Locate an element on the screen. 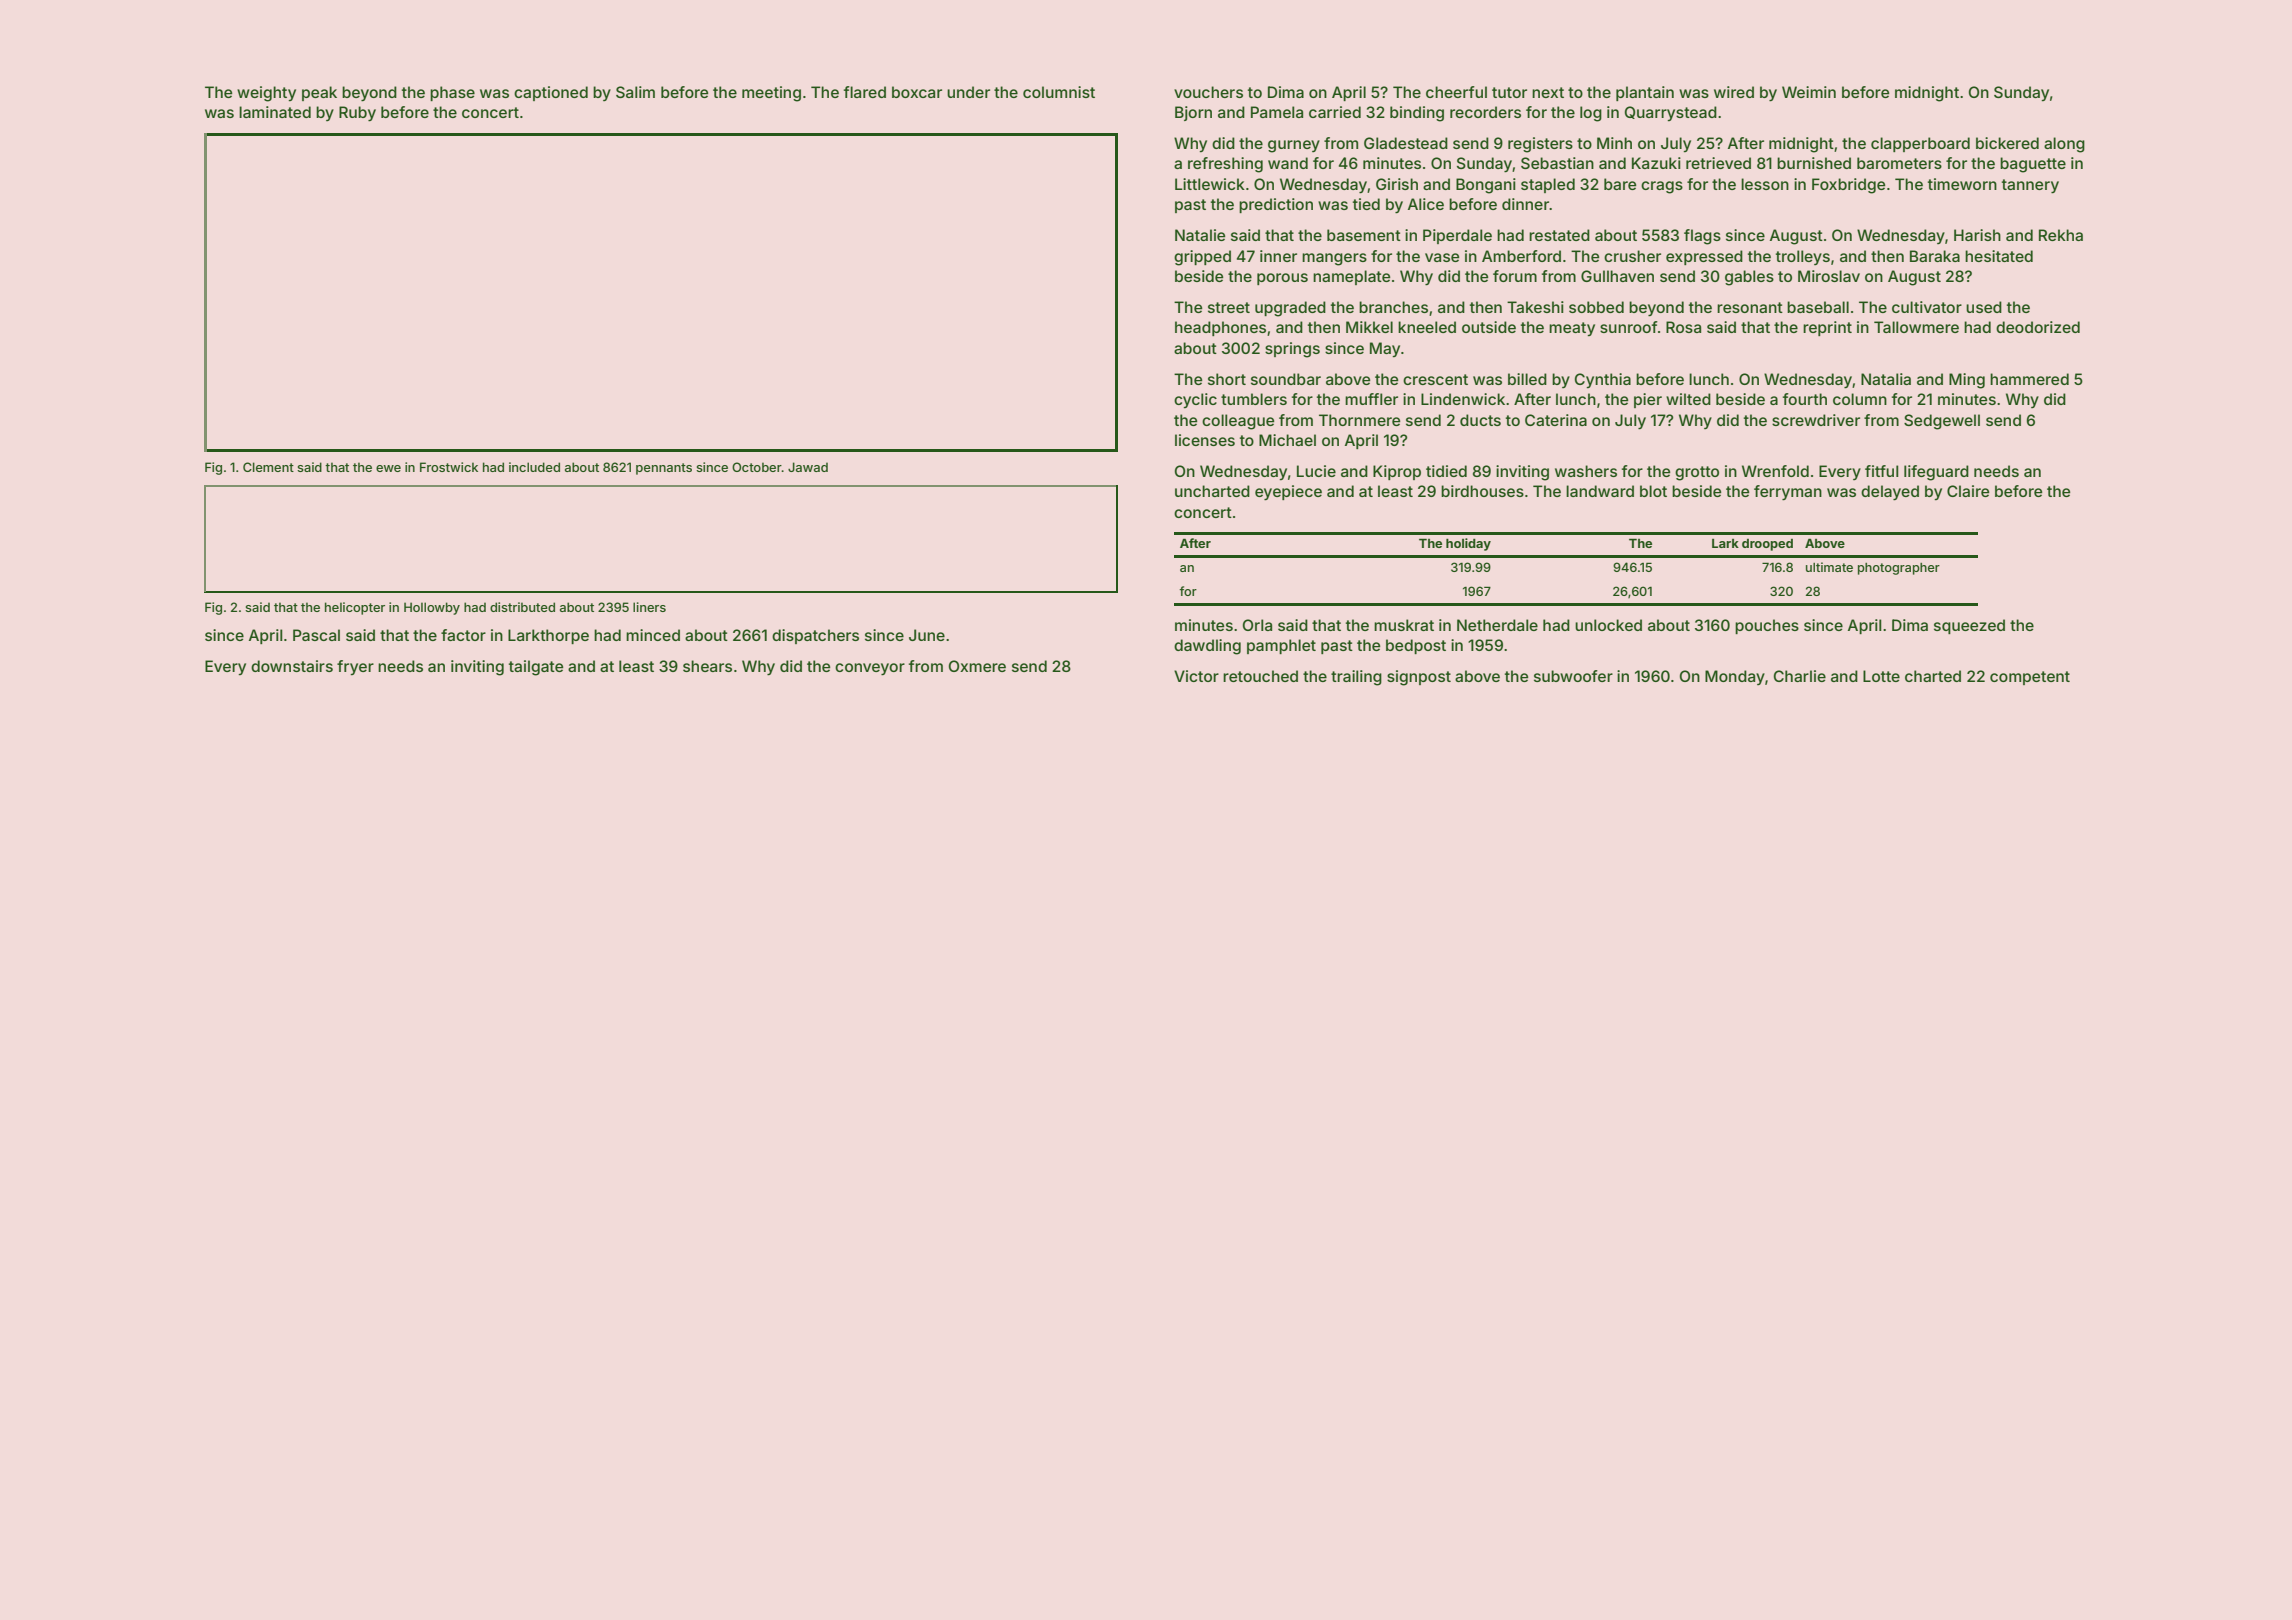 The width and height of the screenshot is (2292, 1620). June is located at coordinates (927, 635).
